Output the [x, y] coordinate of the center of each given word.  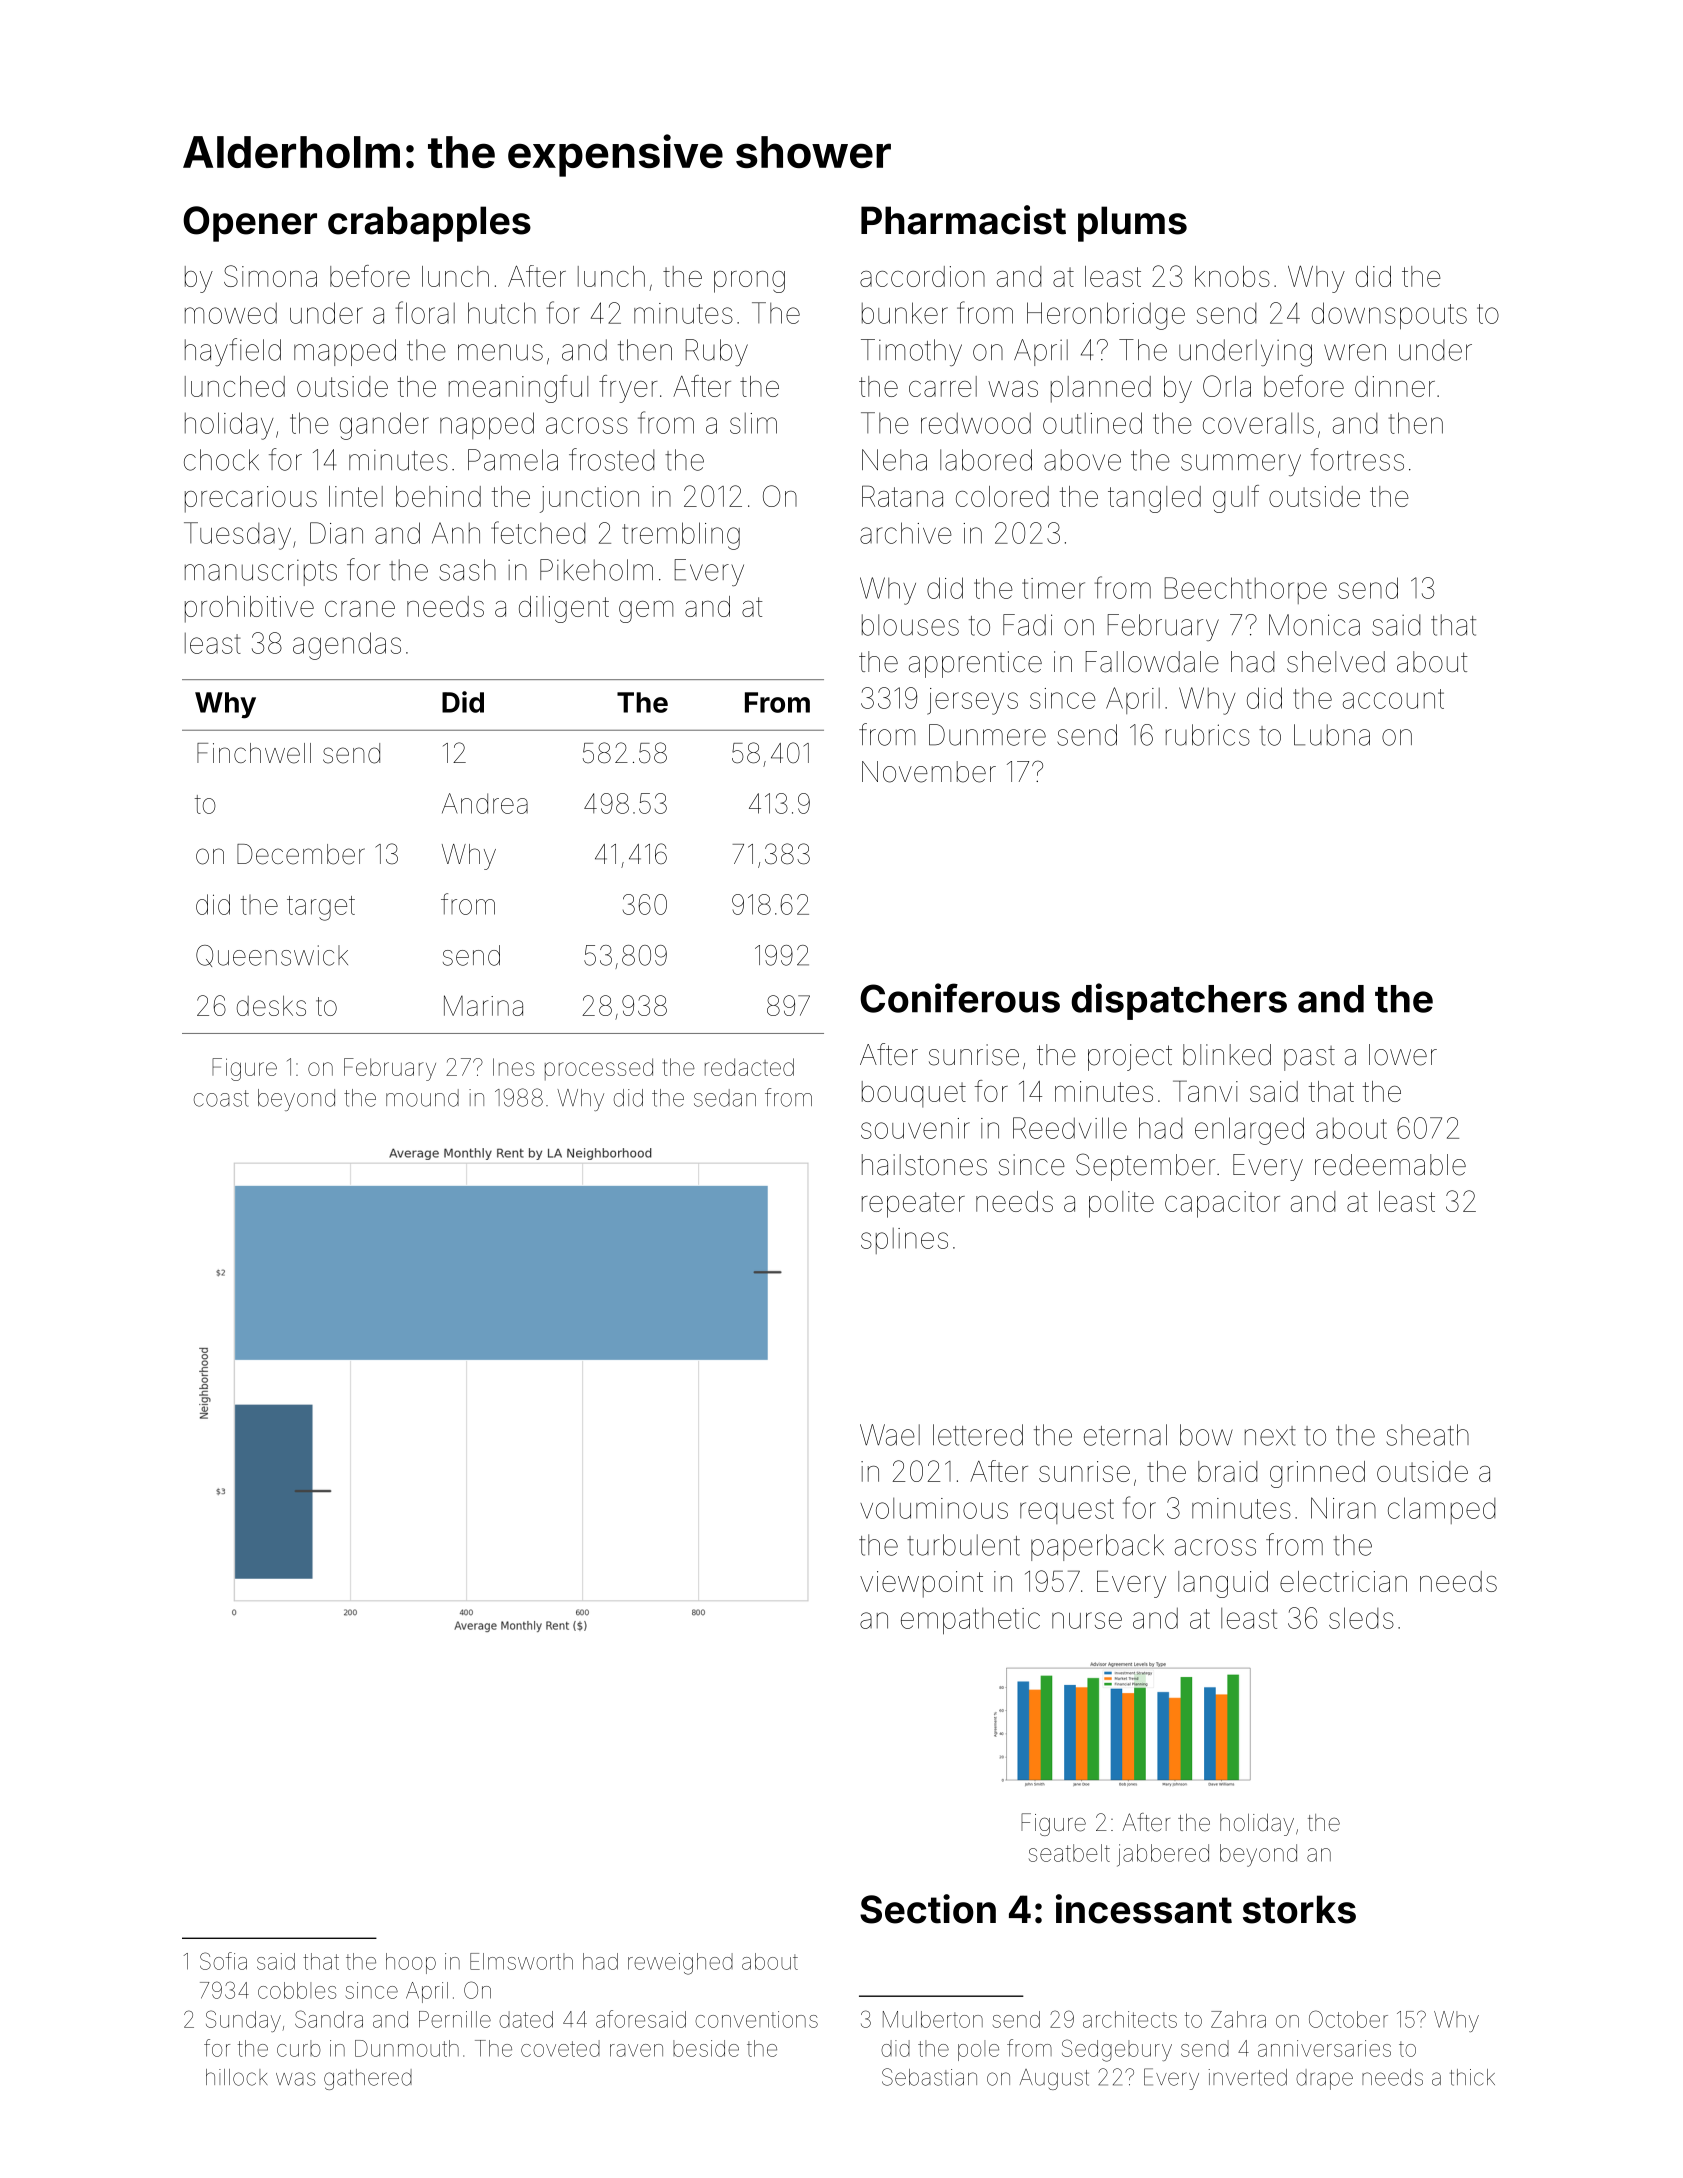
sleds [1361, 1618]
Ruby [717, 352]
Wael [890, 1435]
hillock [236, 2077]
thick [1472, 2077]
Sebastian [929, 2077]
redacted [749, 1067]
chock [221, 460]
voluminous [934, 1508]
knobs [1232, 276]
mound [422, 1098]
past [1309, 1058]
